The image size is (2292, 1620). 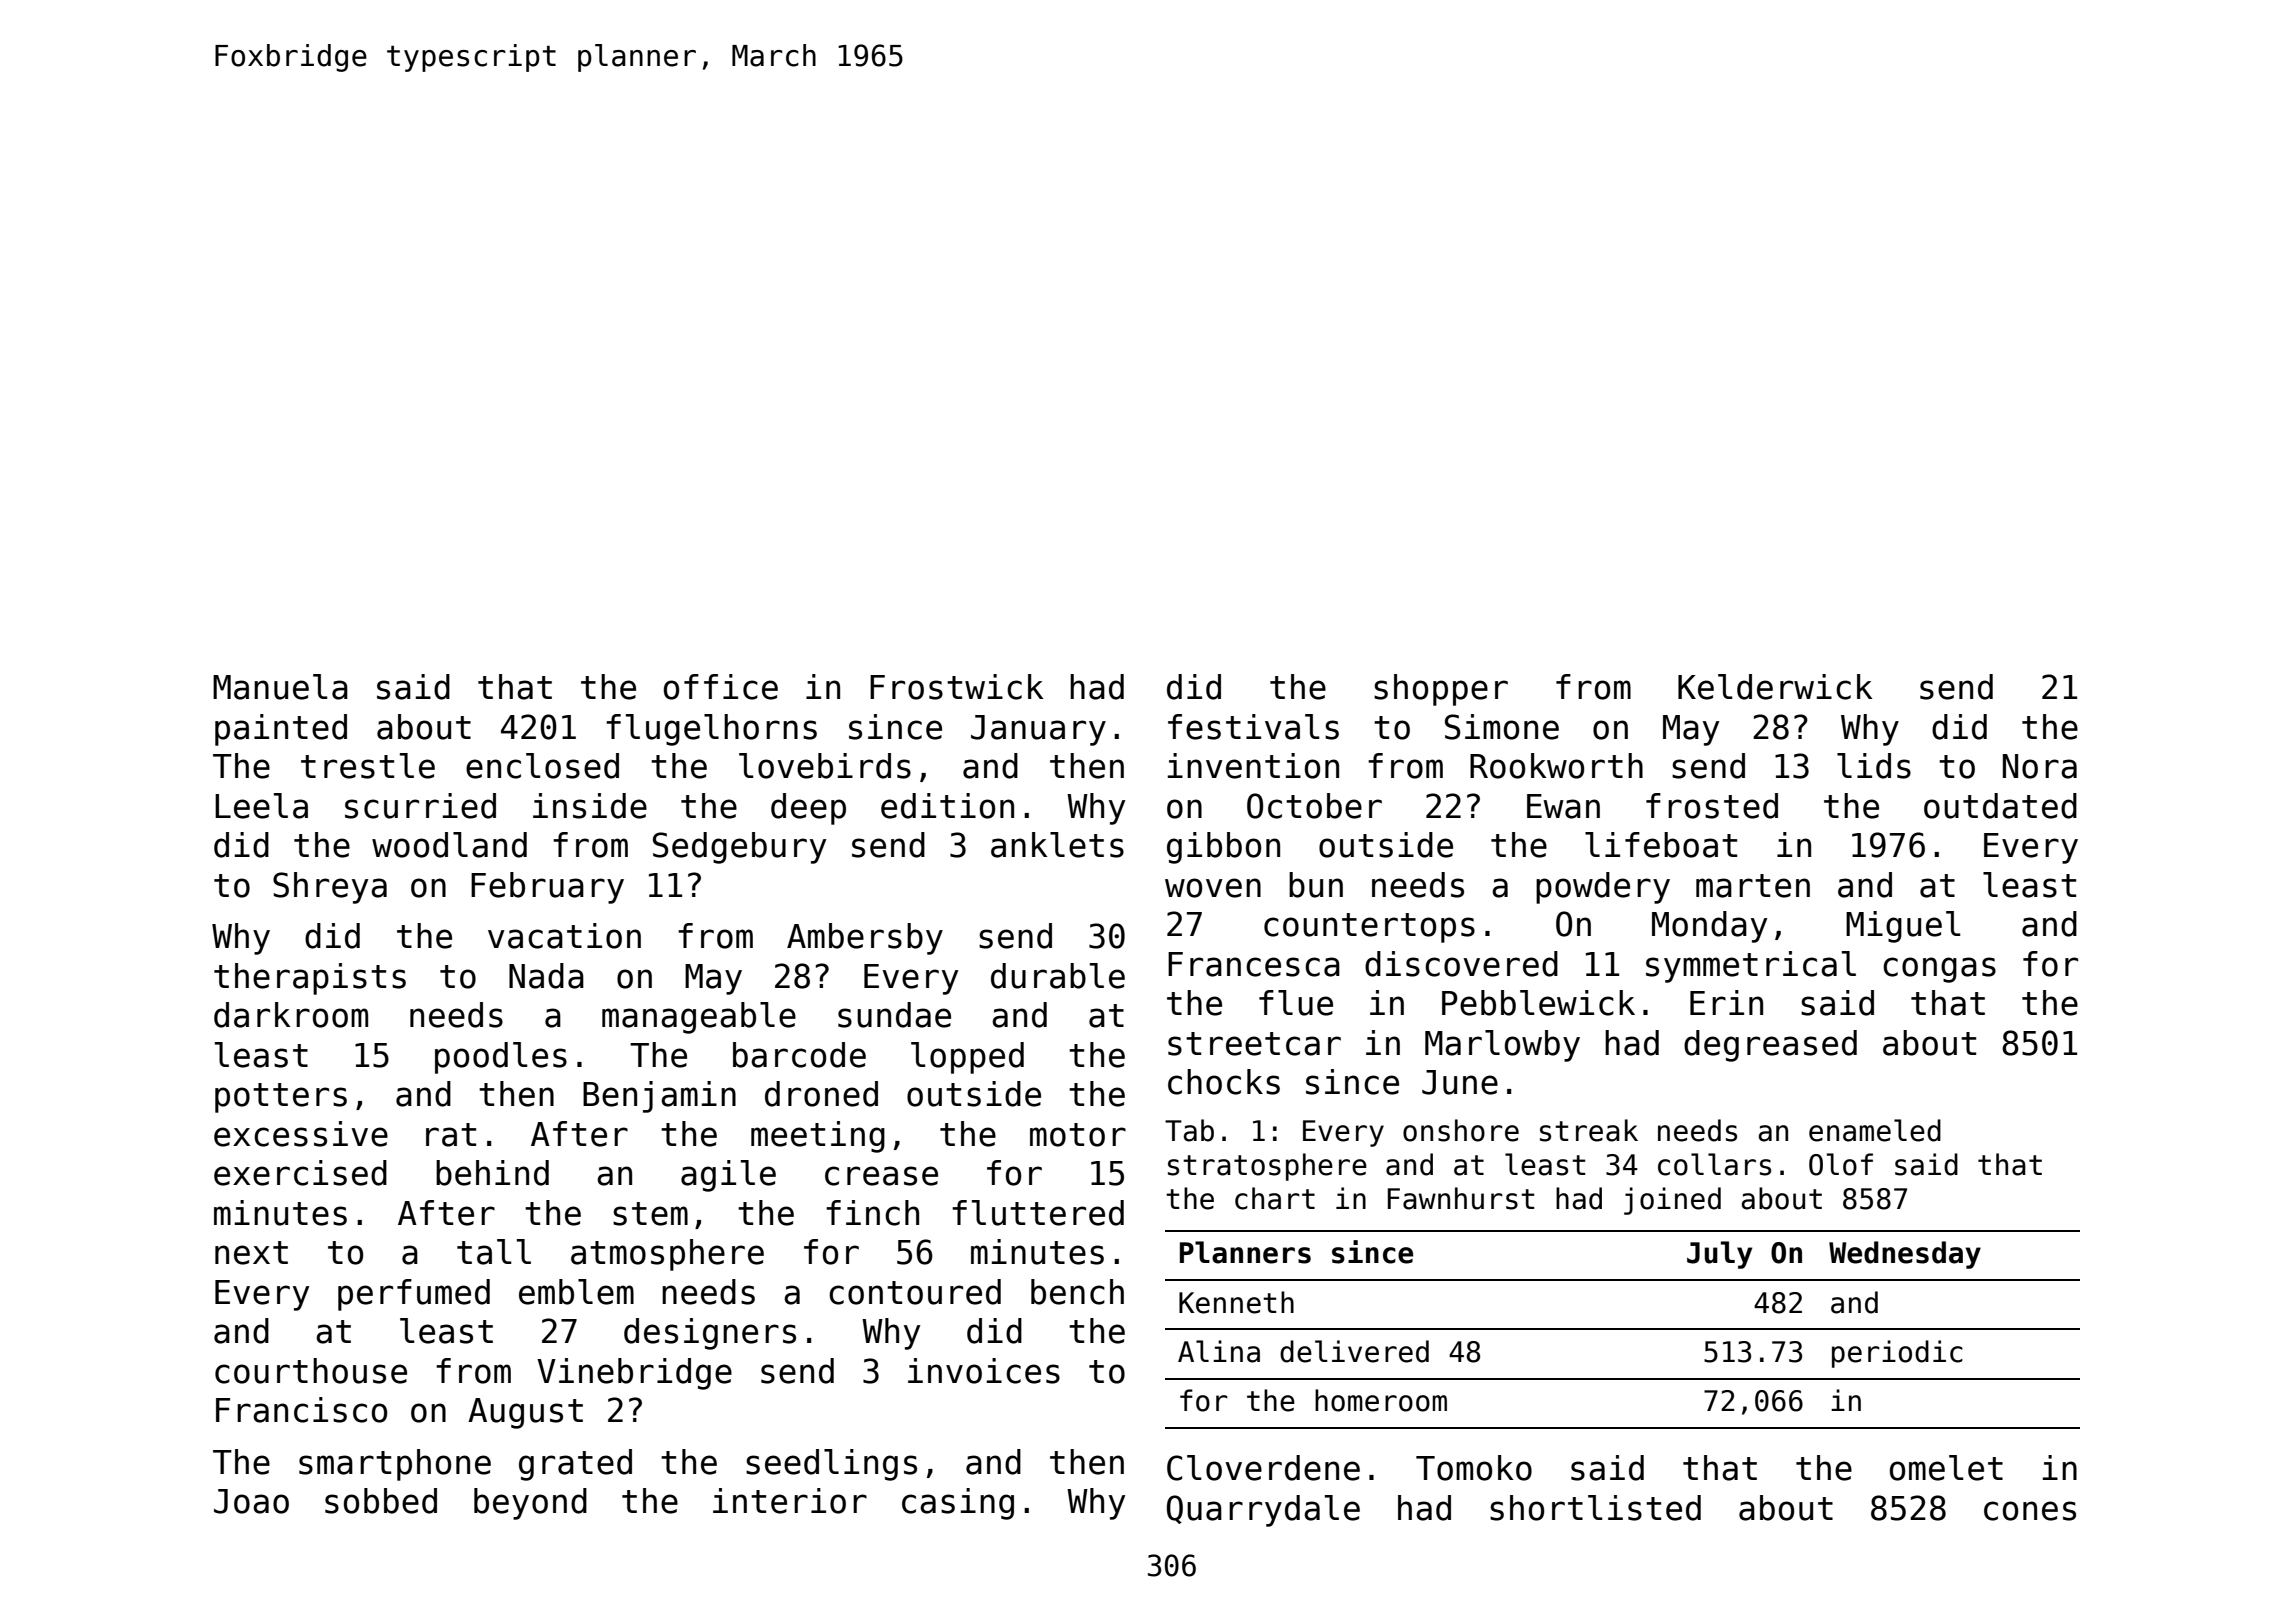 What do you see at coordinates (1595, 1508) in the document?
I see `shortlisted` at bounding box center [1595, 1508].
